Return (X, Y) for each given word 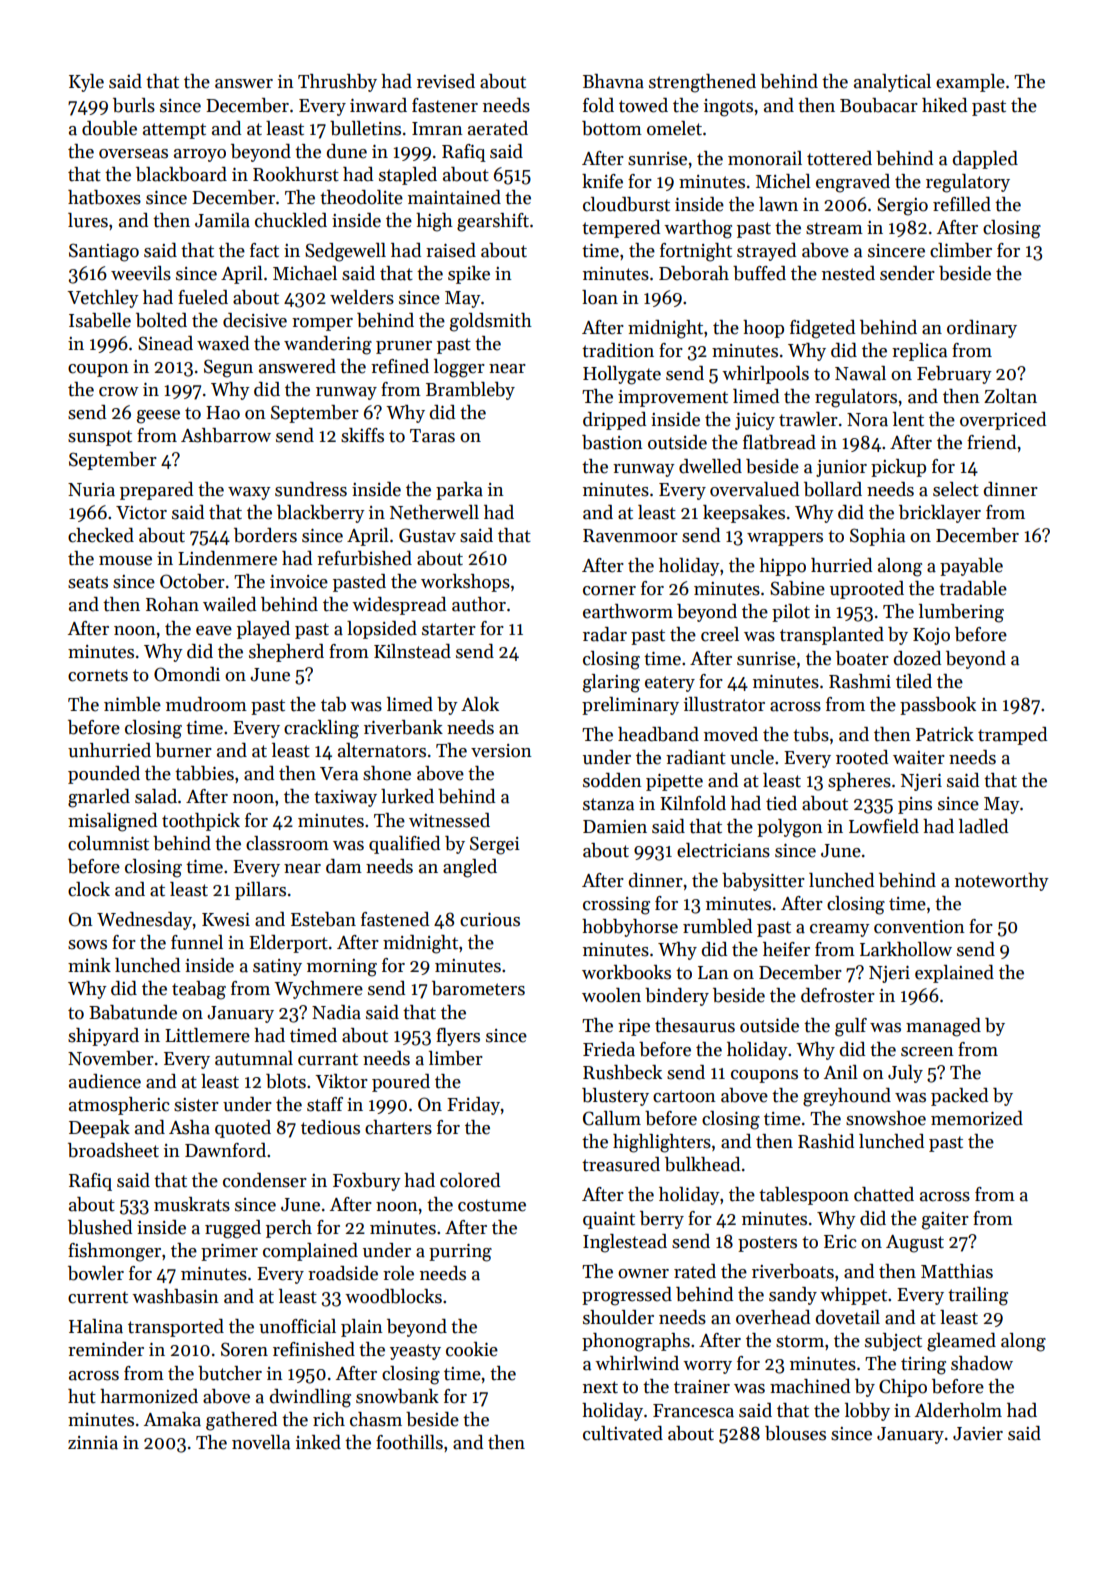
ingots (728, 108)
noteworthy (1002, 882)
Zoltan (1010, 396)
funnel (197, 942)
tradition (618, 350)
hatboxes (104, 197)
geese (158, 417)
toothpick (201, 822)
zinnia (93, 1443)
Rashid (826, 1141)
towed (643, 105)
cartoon (684, 1096)
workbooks (626, 972)
